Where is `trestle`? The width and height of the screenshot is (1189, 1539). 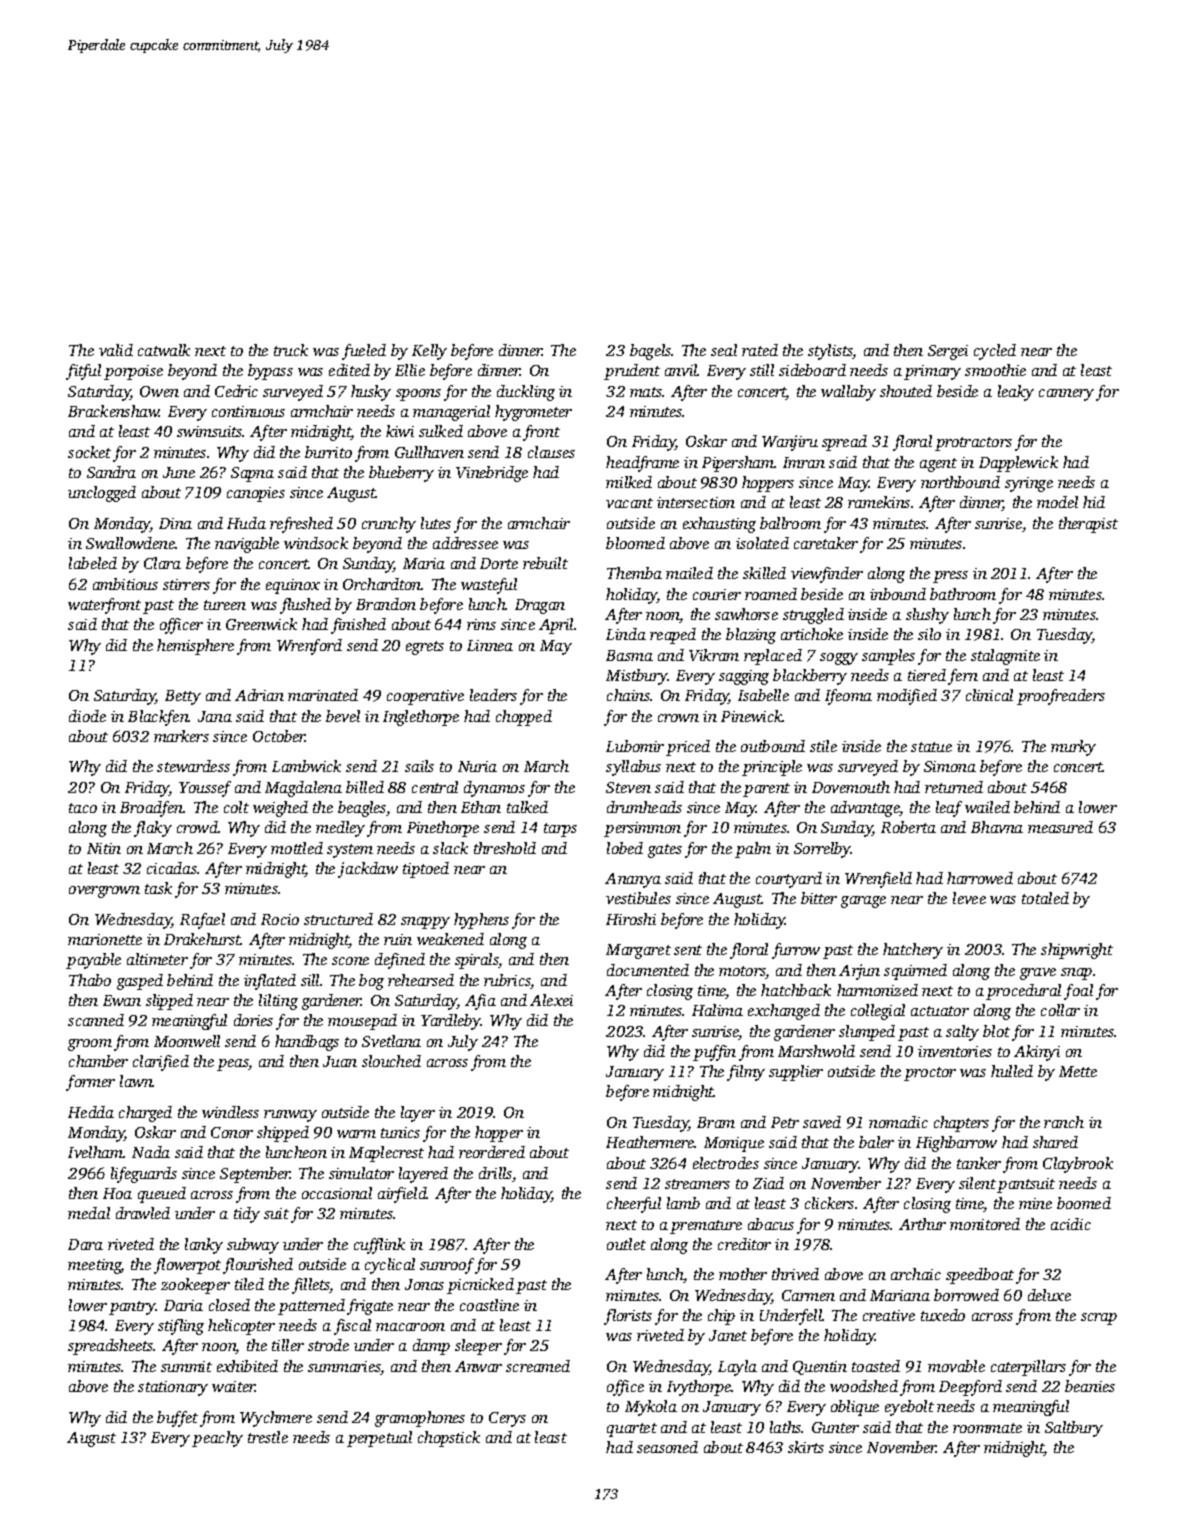 trestle is located at coordinates (268, 1437).
